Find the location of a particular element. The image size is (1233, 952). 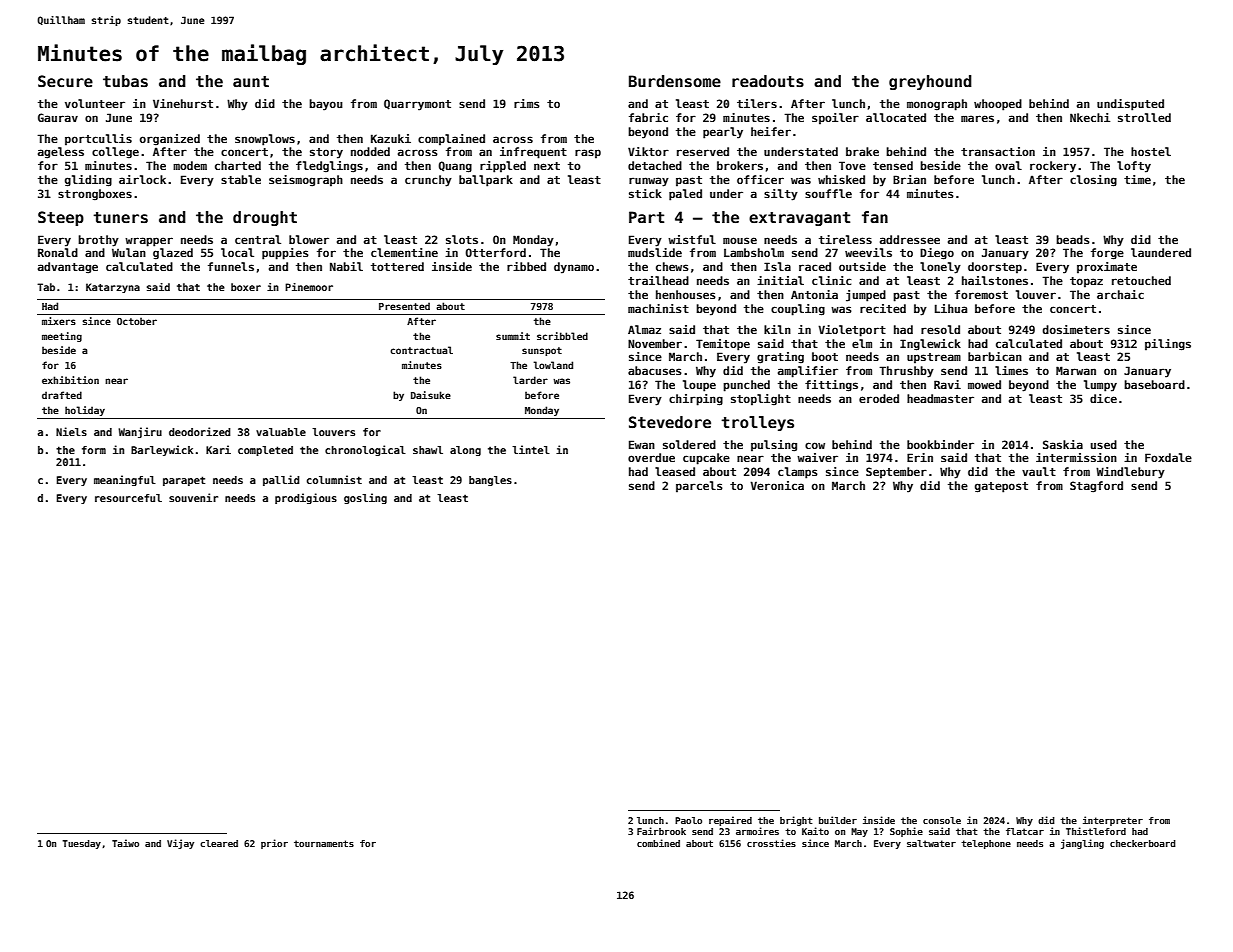

Tuesday is located at coordinates (82, 844).
